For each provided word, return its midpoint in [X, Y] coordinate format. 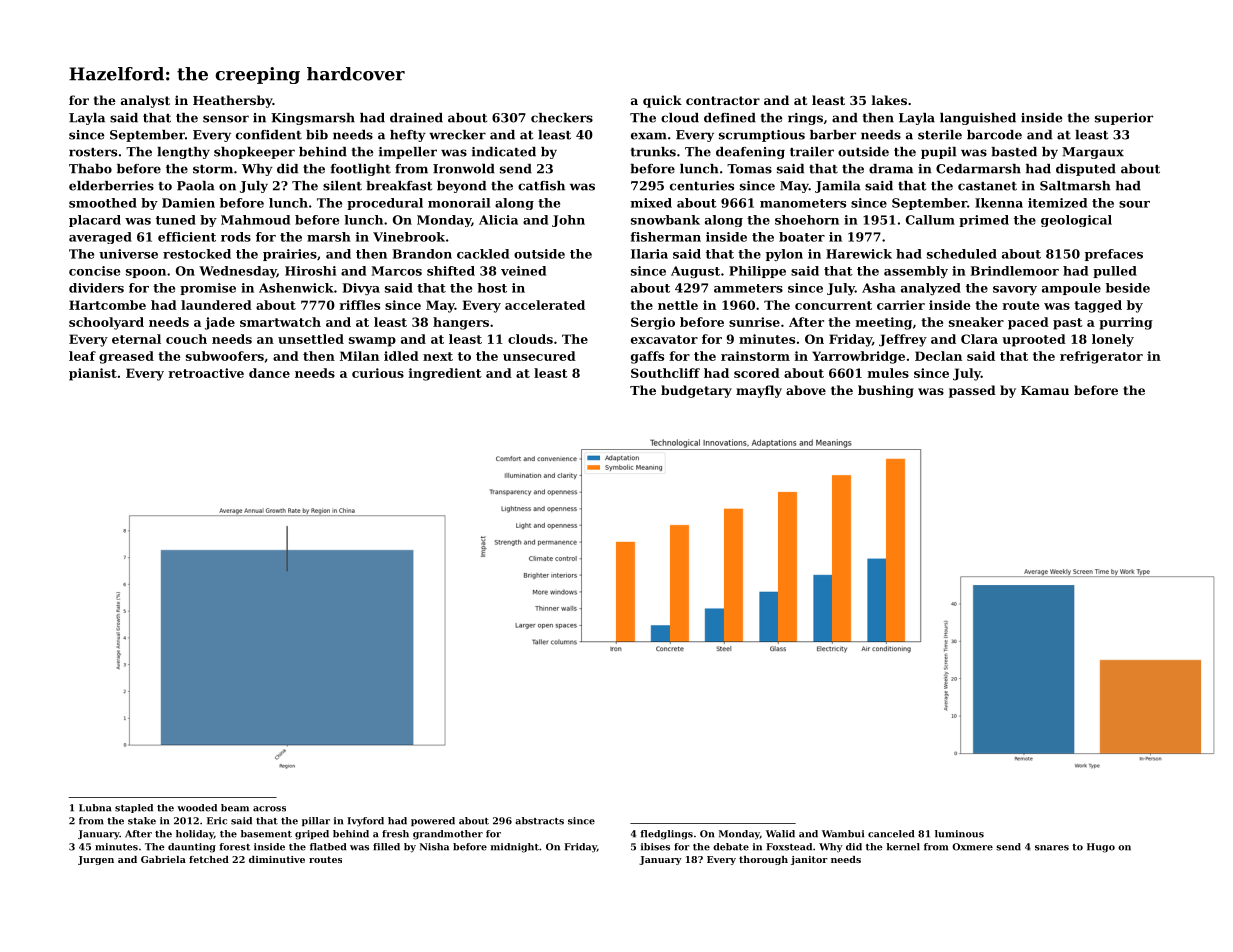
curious [378, 373]
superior [1124, 119]
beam [235, 808]
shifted [451, 271]
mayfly [759, 391]
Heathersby [233, 101]
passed [972, 391]
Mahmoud [255, 220]
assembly [916, 272]
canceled [891, 834]
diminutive [277, 859]
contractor [723, 100]
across [269, 809]
